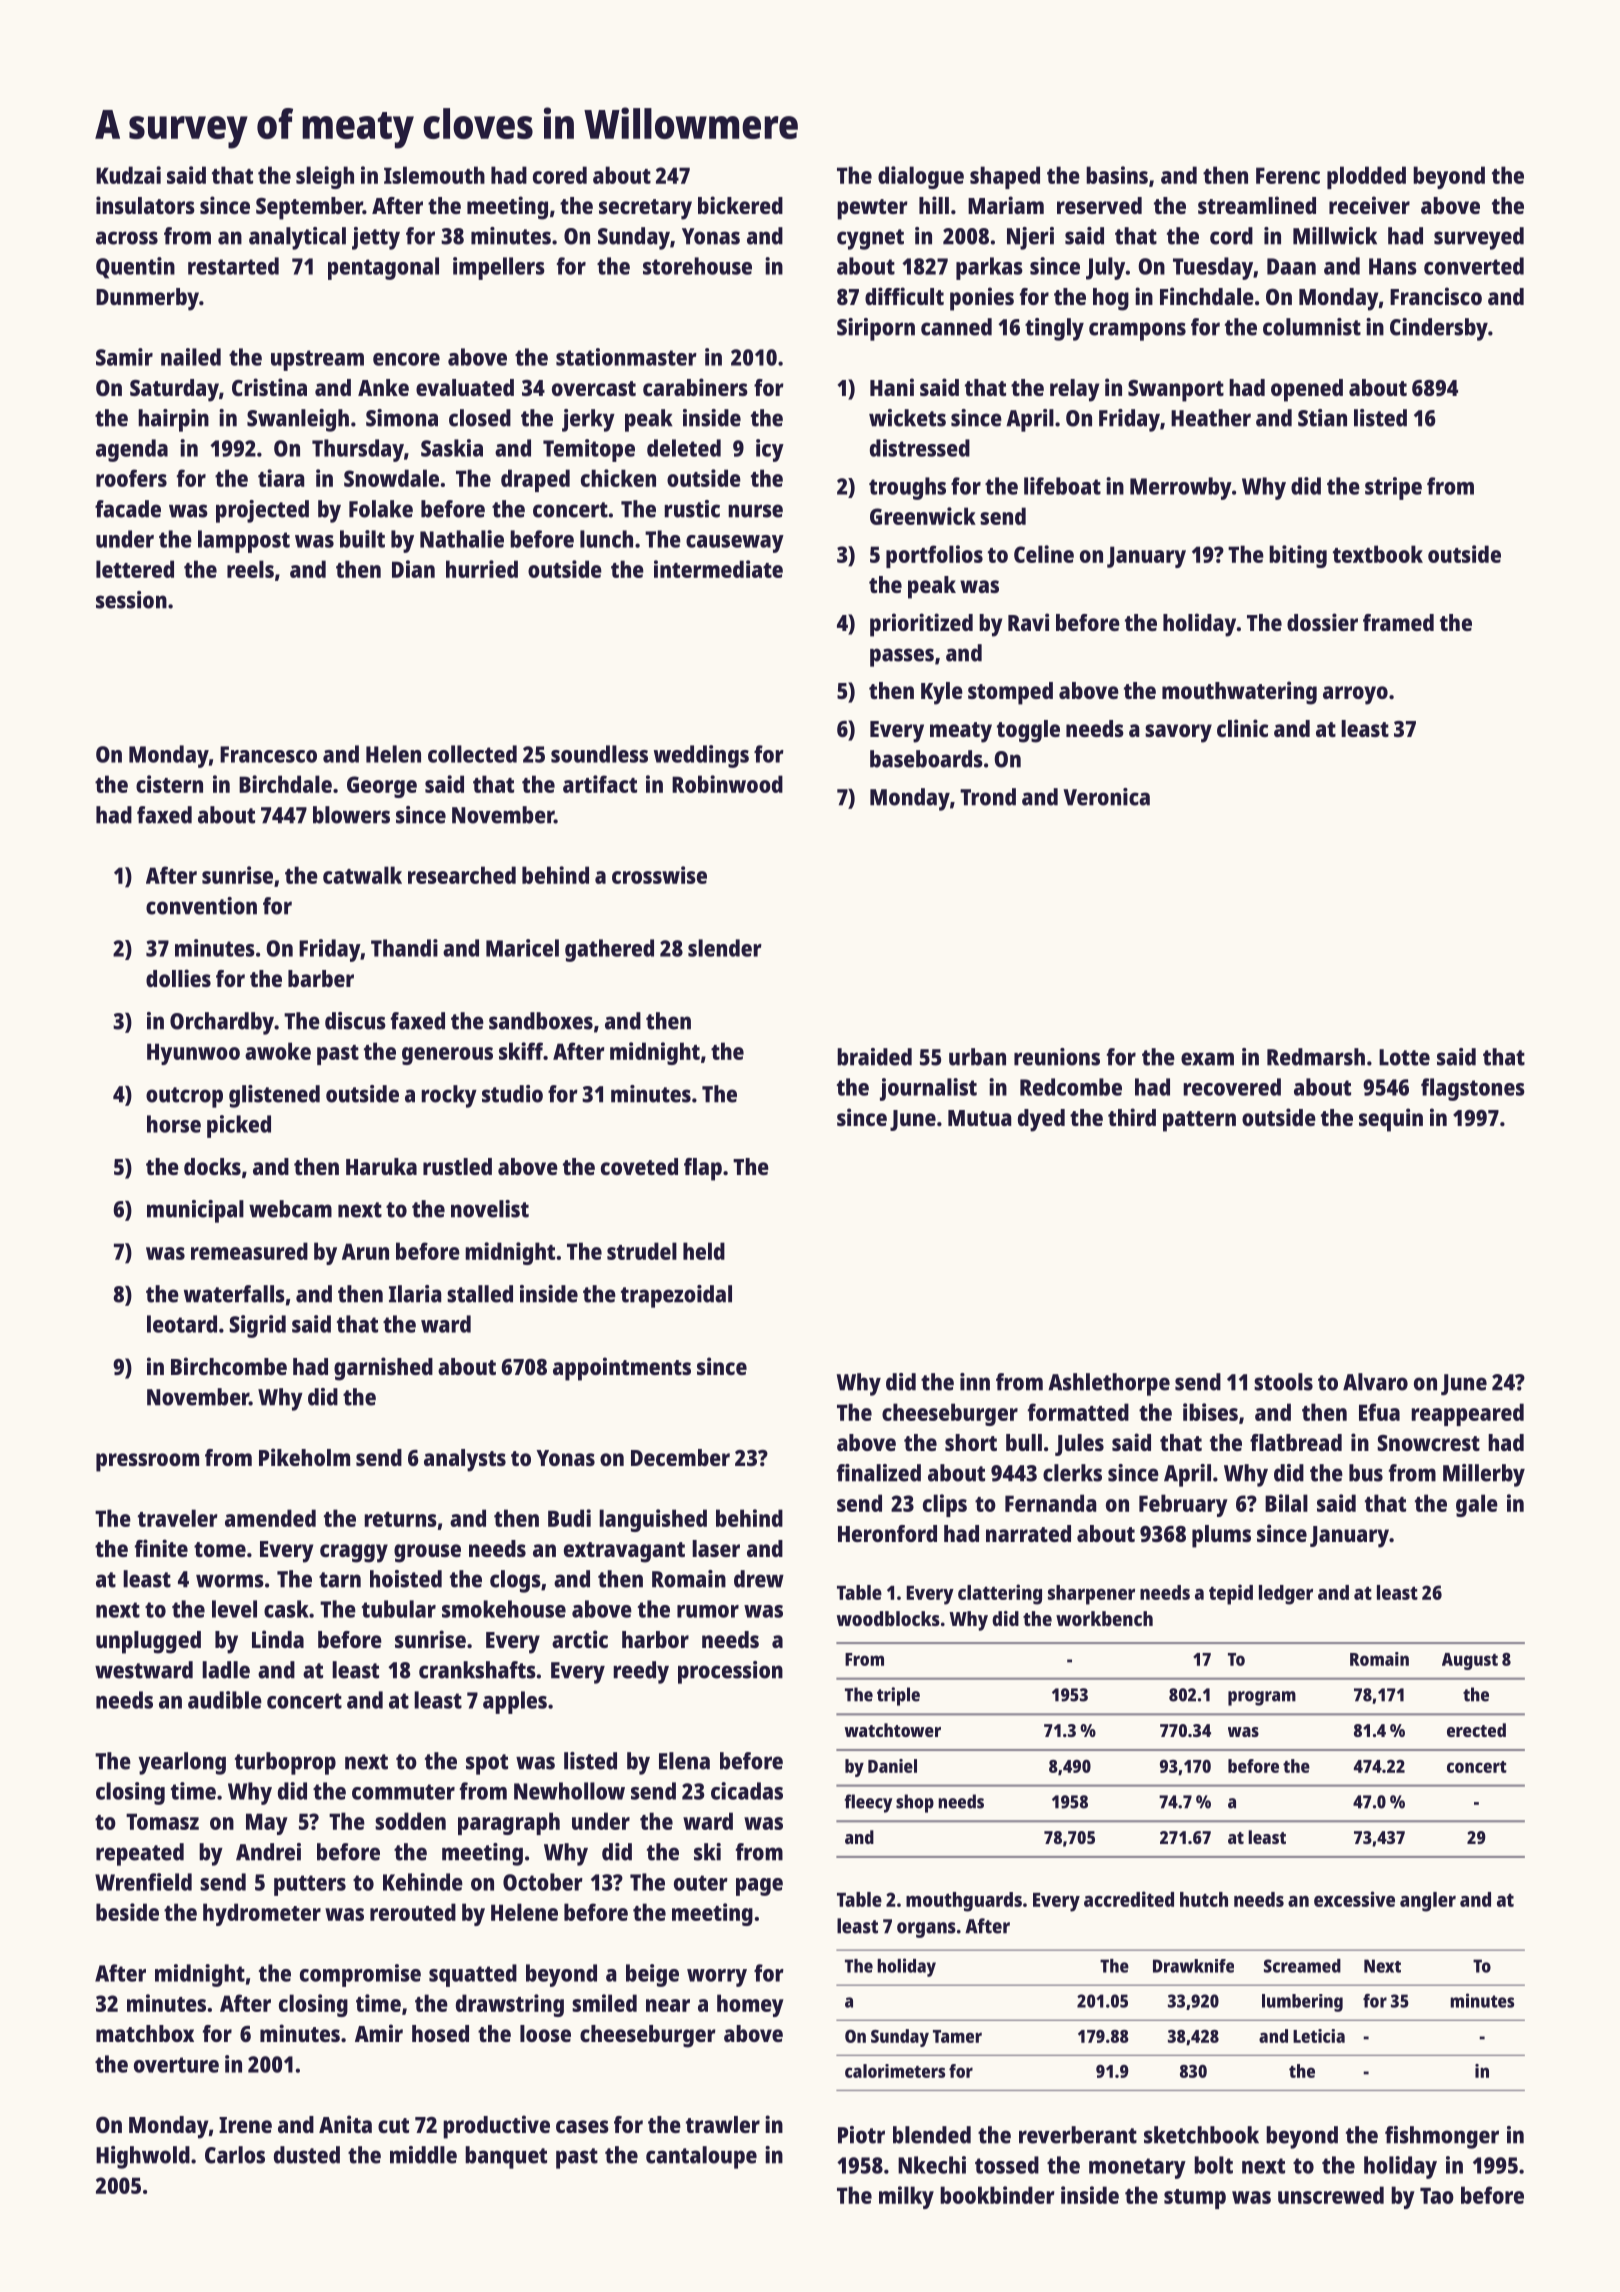 This screenshot has height=2292, width=1620. I want to click on slender, so click(725, 948).
